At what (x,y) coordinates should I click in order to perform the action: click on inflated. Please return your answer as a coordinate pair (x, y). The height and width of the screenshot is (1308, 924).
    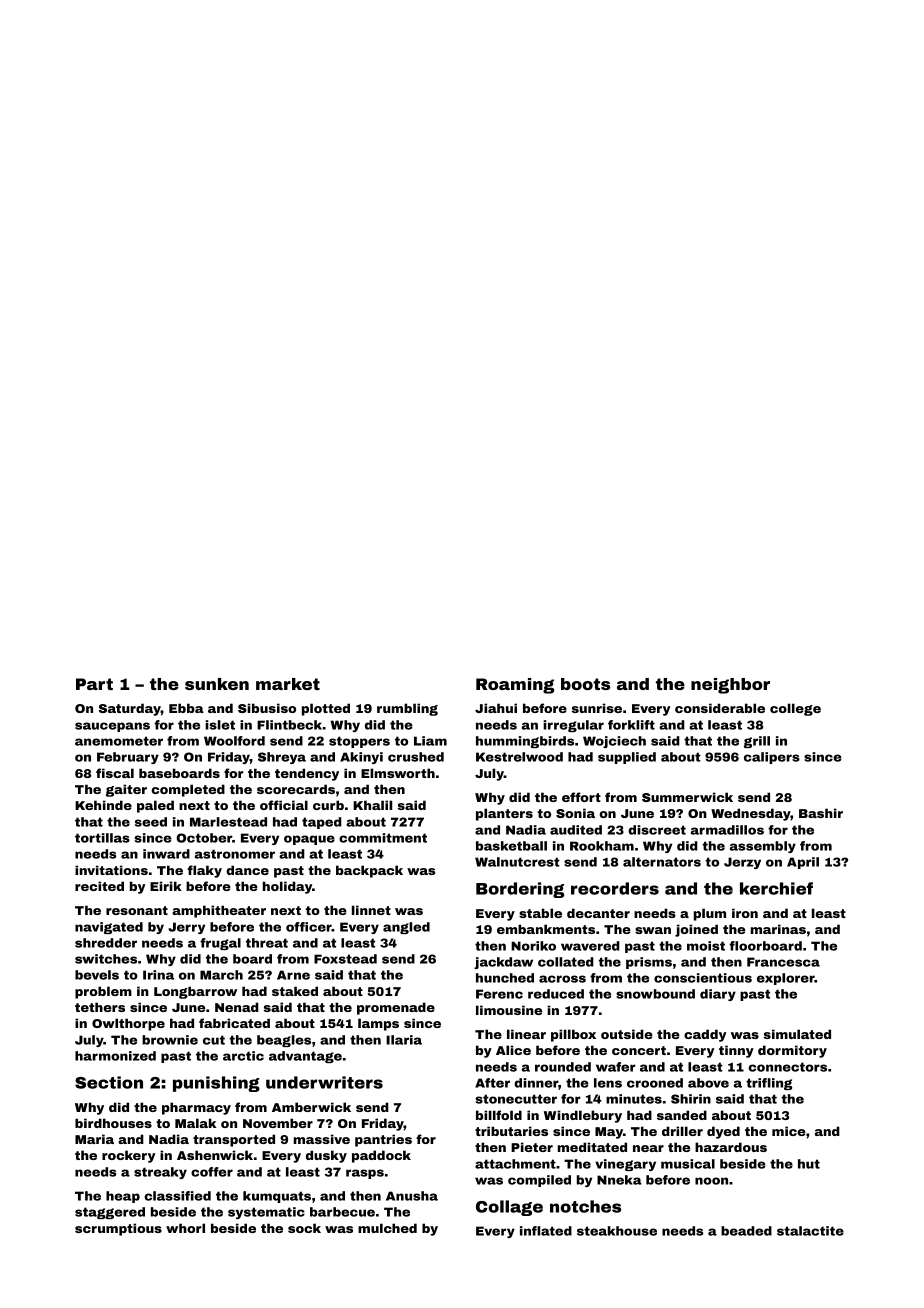
    Looking at the image, I should click on (546, 1231).
